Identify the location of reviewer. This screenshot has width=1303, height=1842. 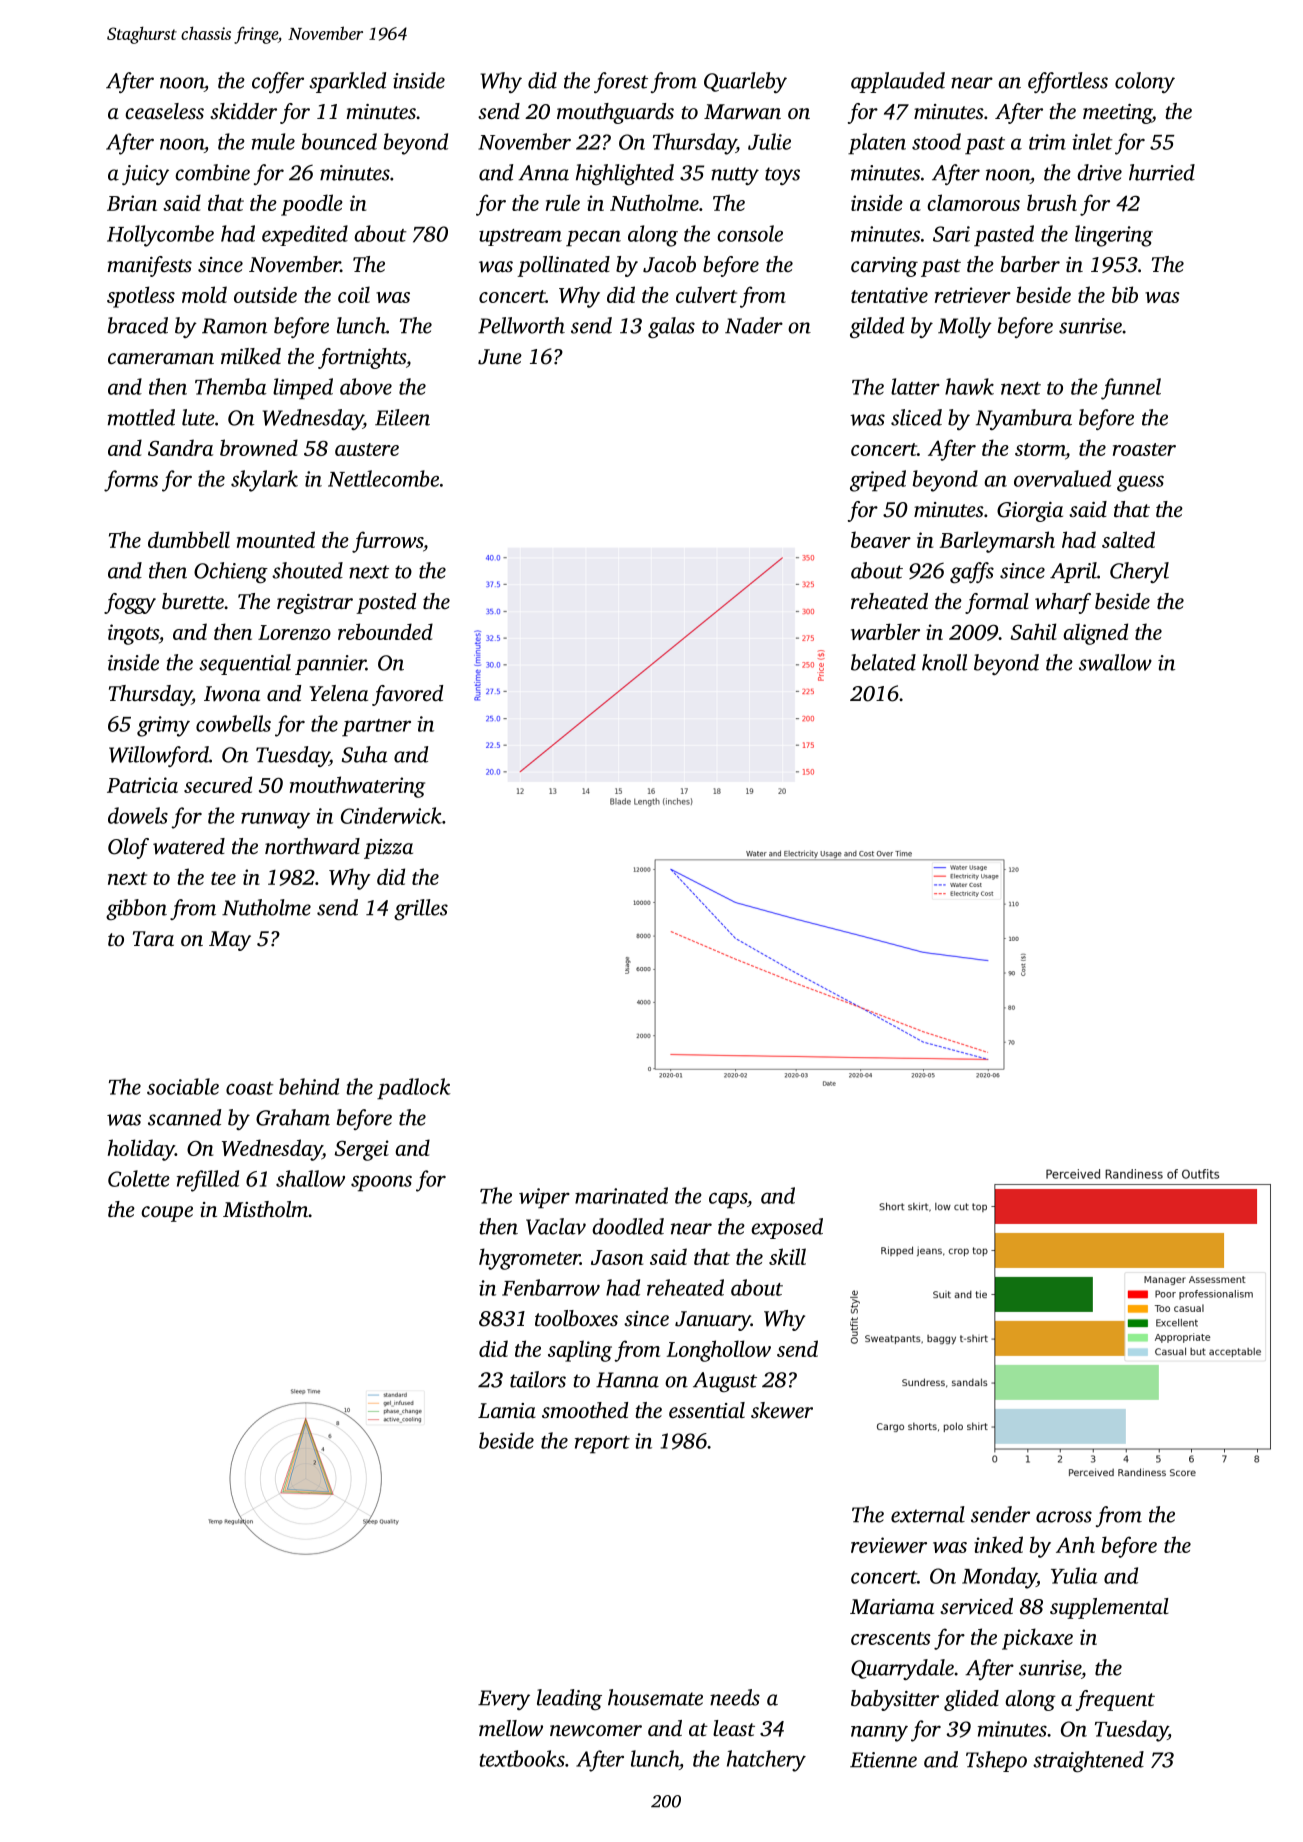
(889, 1545).
